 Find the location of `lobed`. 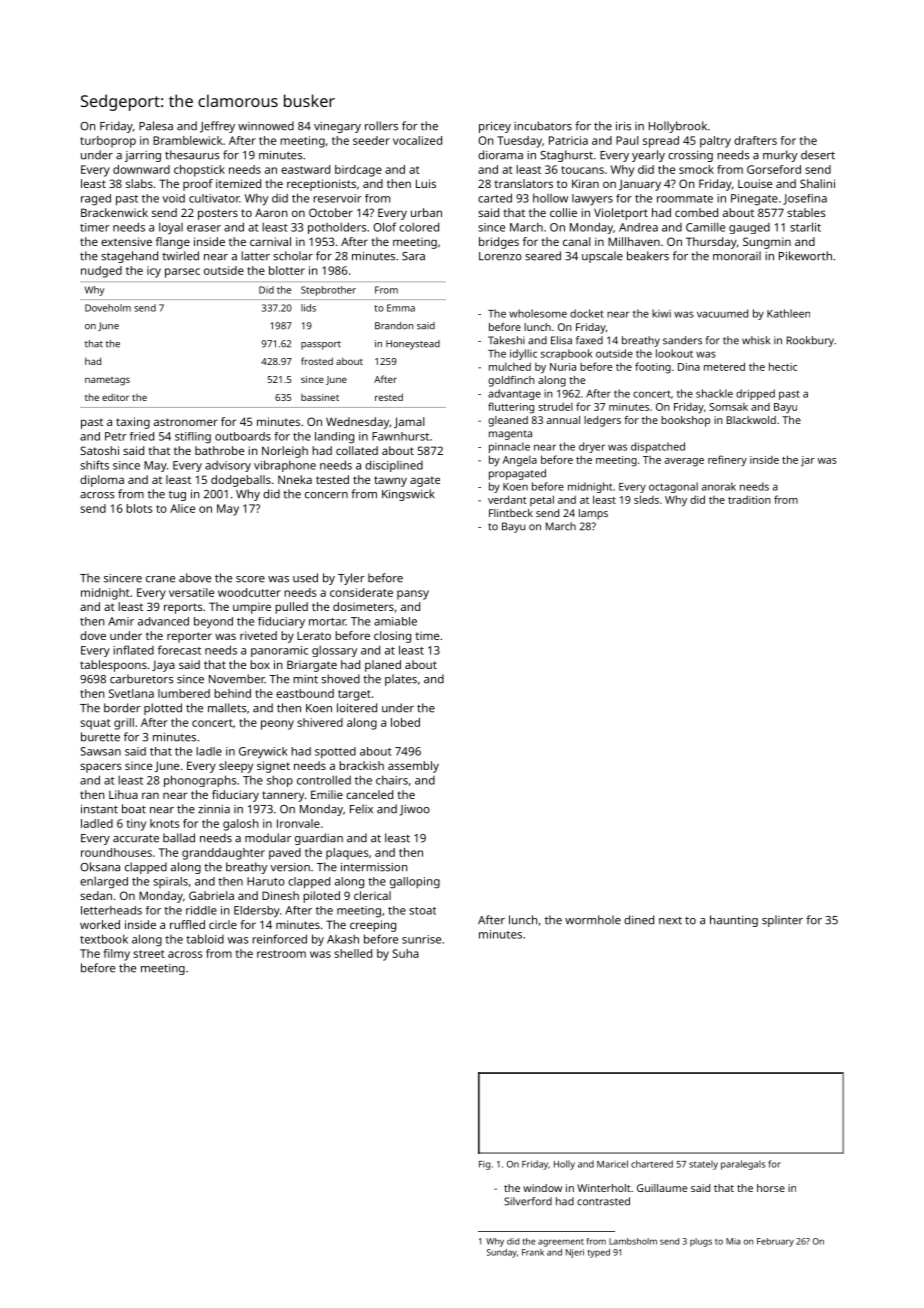

lobed is located at coordinates (405, 722).
